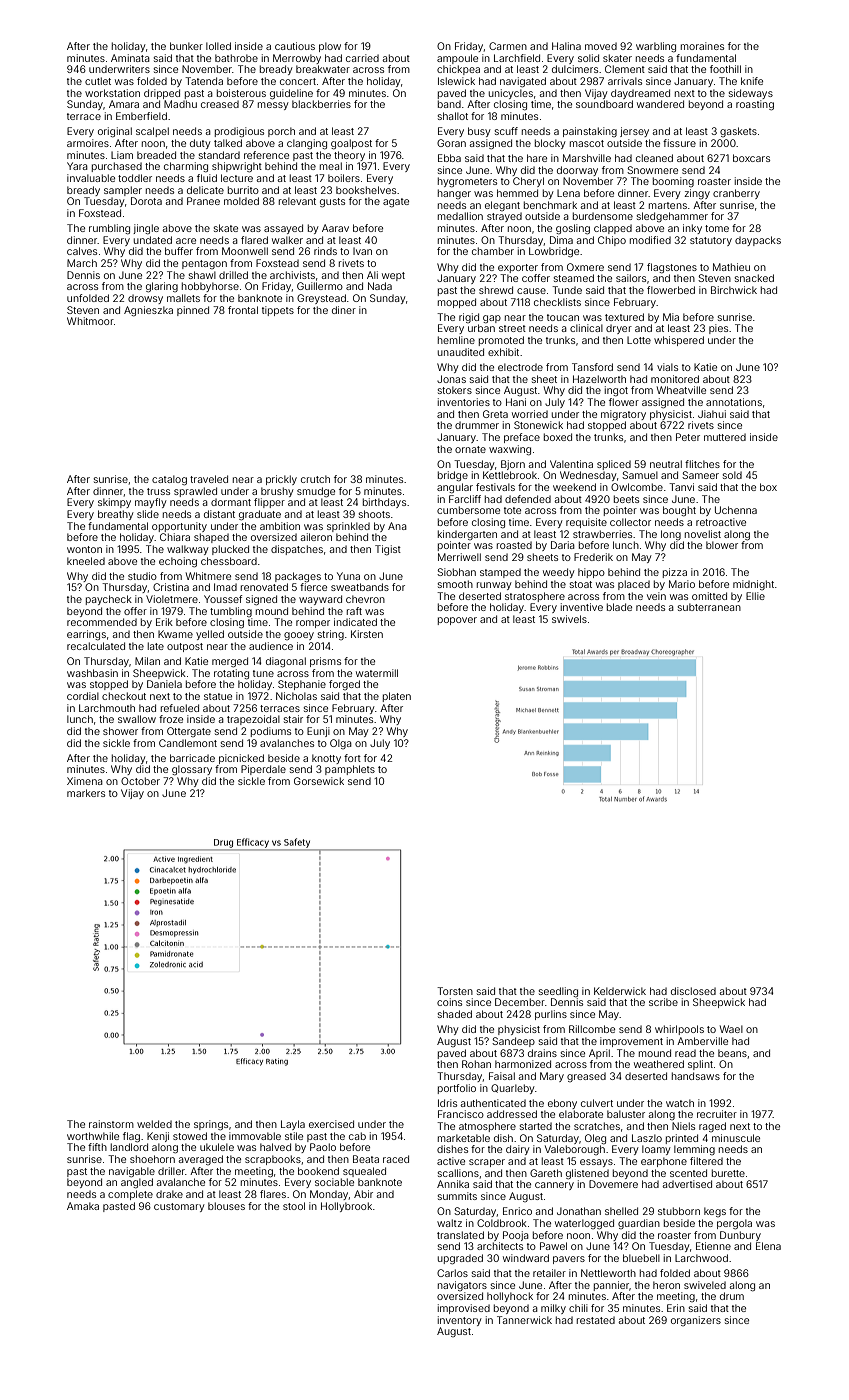  Describe the element at coordinates (111, 1124) in the screenshot. I see `rainstorm` at that location.
